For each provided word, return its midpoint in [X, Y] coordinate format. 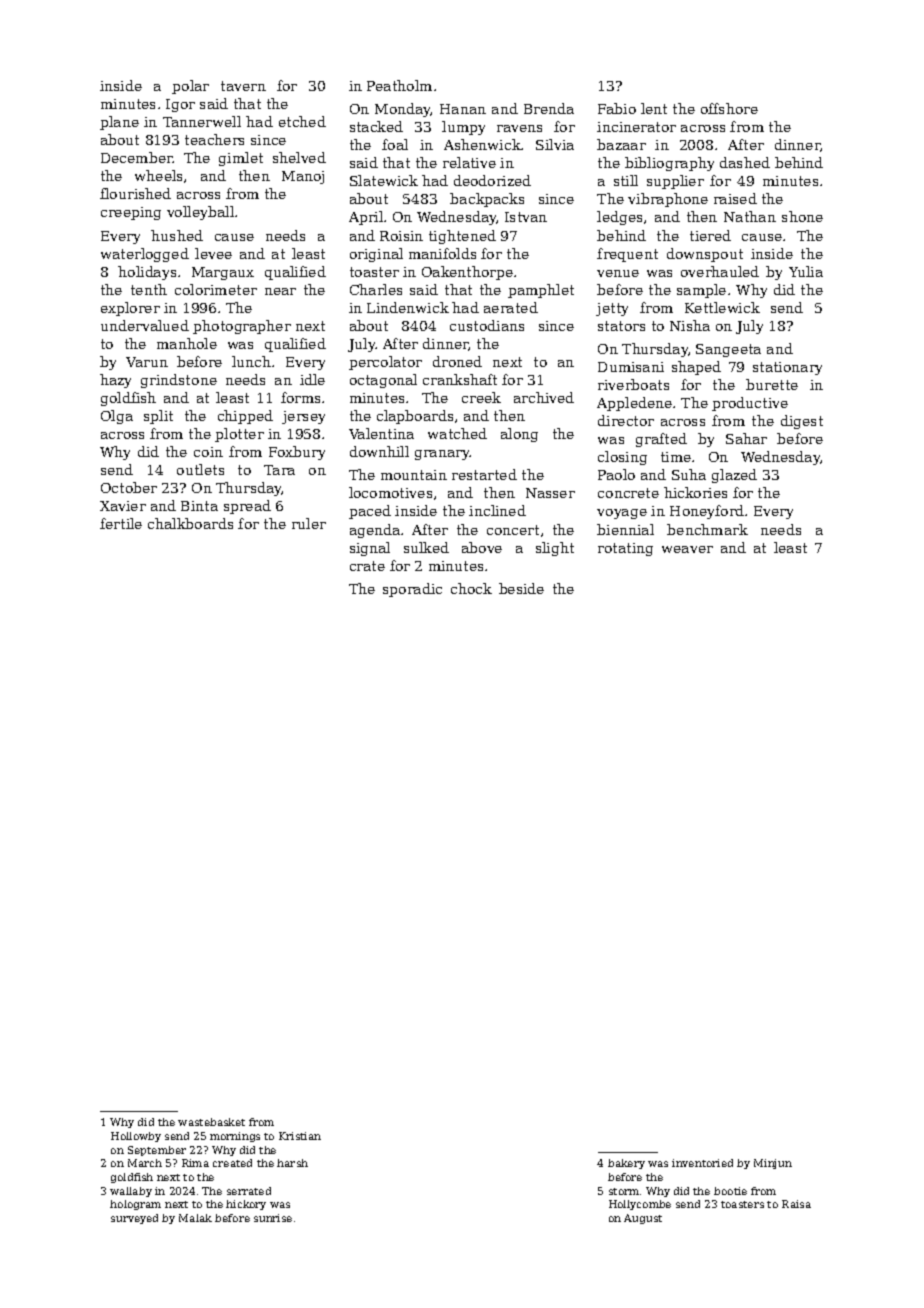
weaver [687, 549]
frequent [627, 255]
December [137, 157]
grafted [661, 440]
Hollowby [136, 1137]
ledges [619, 218]
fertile [121, 523]
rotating [625, 549]
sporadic [412, 590]
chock [471, 588]
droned [457, 361]
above [482, 547]
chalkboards [190, 523]
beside [521, 588]
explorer [130, 309]
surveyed [134, 1219]
